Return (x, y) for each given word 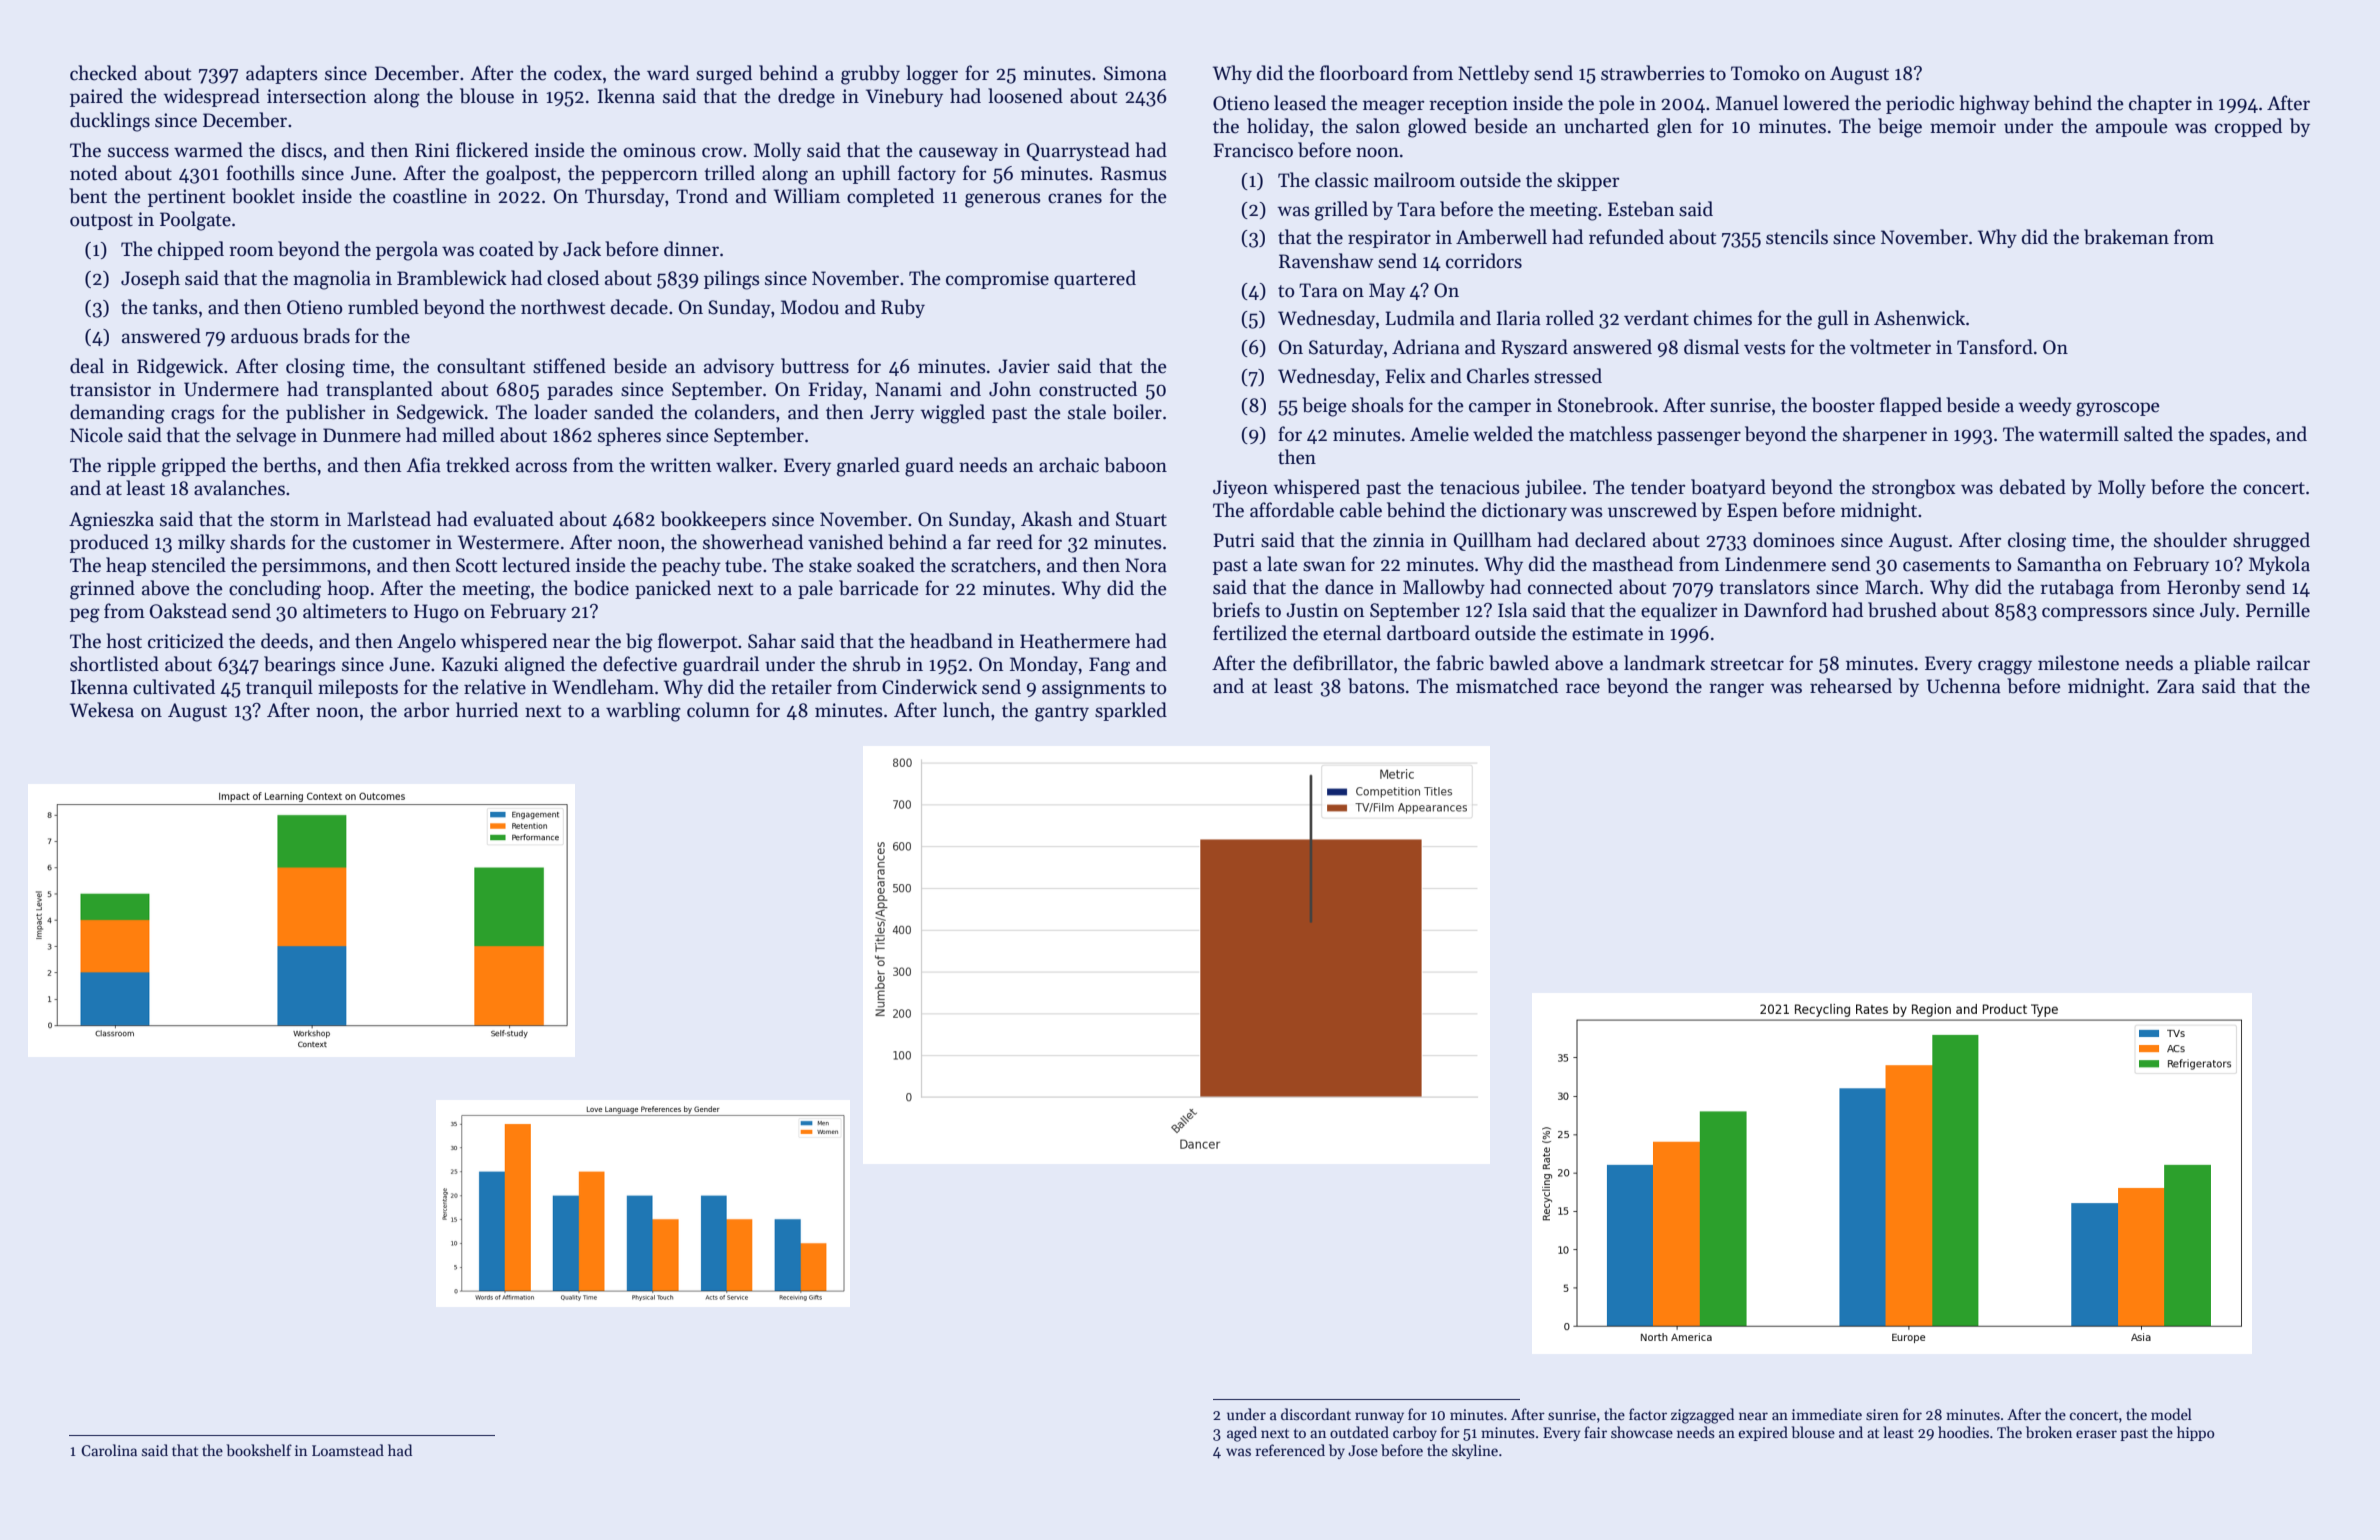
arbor (426, 710)
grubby (870, 75)
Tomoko (1765, 73)
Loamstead (348, 1450)
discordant (1316, 1414)
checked (103, 73)
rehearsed (1851, 686)
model (2171, 1414)
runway (1379, 1417)
